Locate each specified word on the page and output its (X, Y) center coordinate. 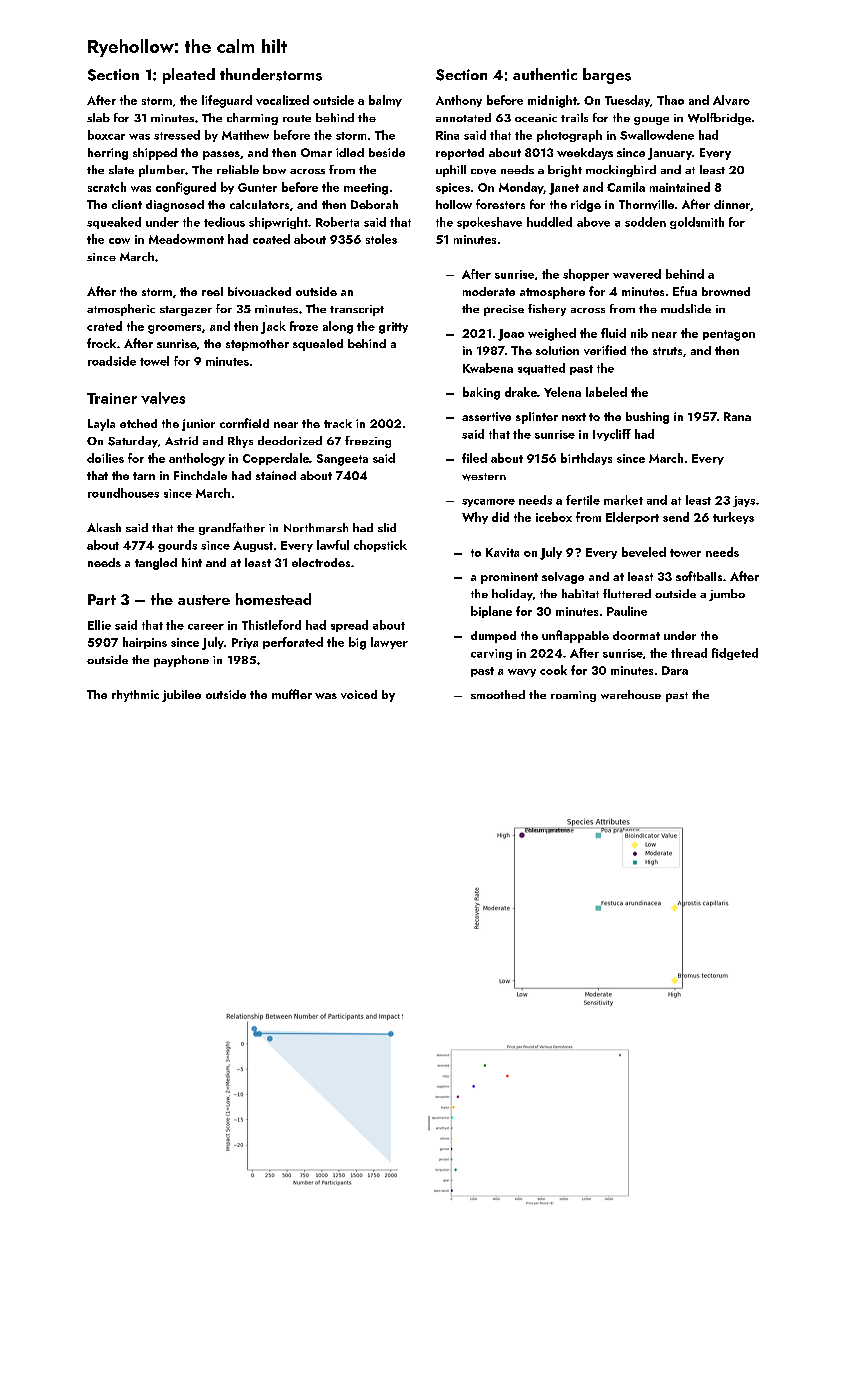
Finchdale (200, 475)
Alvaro (731, 100)
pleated (189, 76)
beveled (644, 552)
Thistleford (271, 625)
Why (475, 518)
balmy (385, 101)
